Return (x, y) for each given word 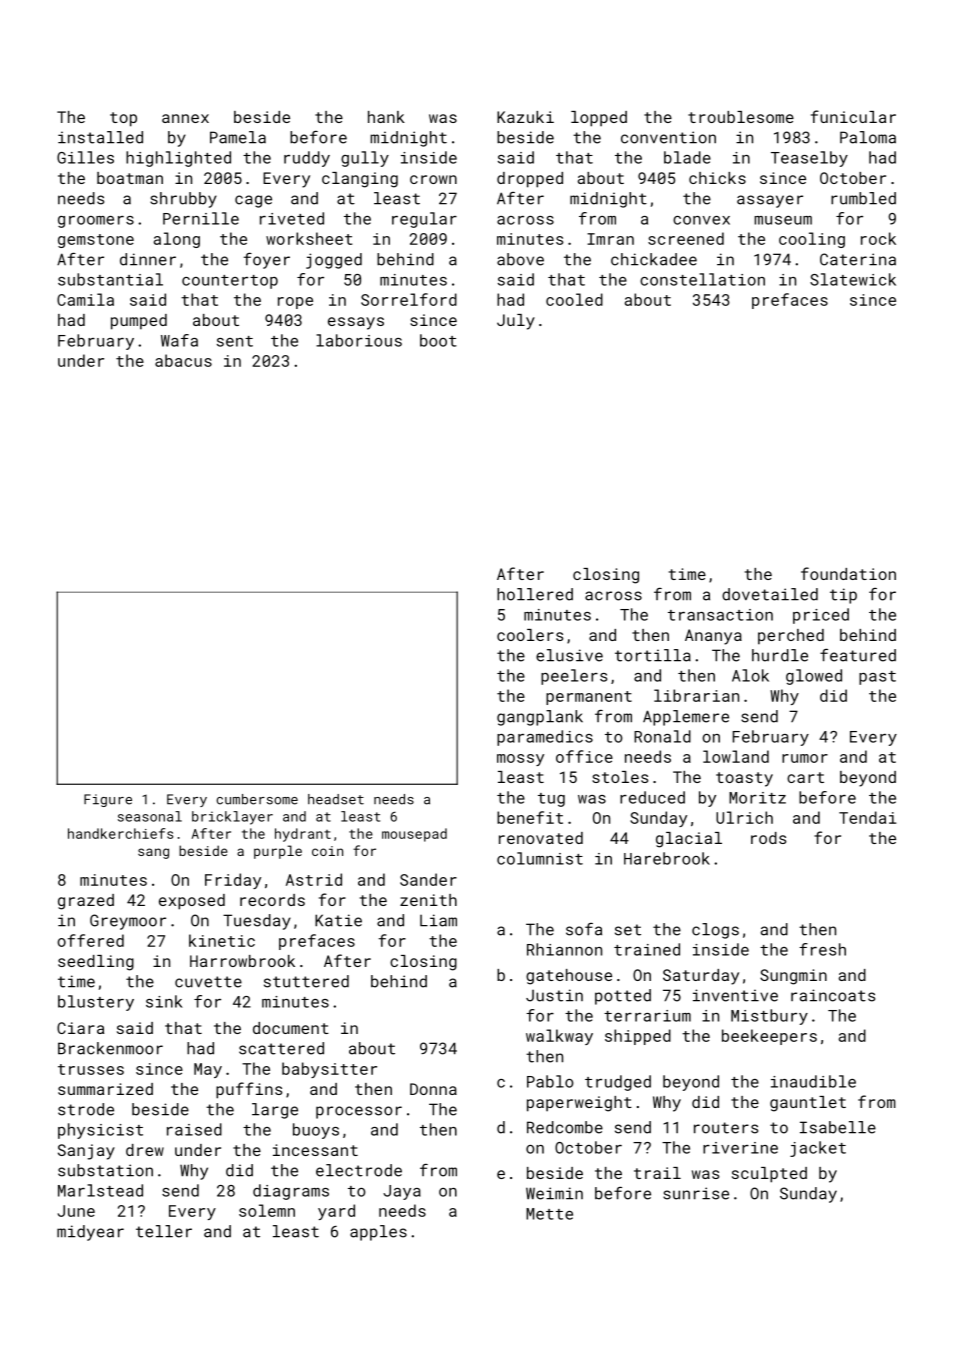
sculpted (769, 1175)
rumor (805, 758)
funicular (853, 116)
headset (336, 799)
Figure (108, 800)
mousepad (414, 835)
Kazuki (525, 117)
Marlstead (100, 1190)
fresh (822, 949)
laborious (359, 340)
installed (100, 137)
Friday (233, 881)
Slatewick (853, 279)
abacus (183, 360)
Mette (549, 1214)
